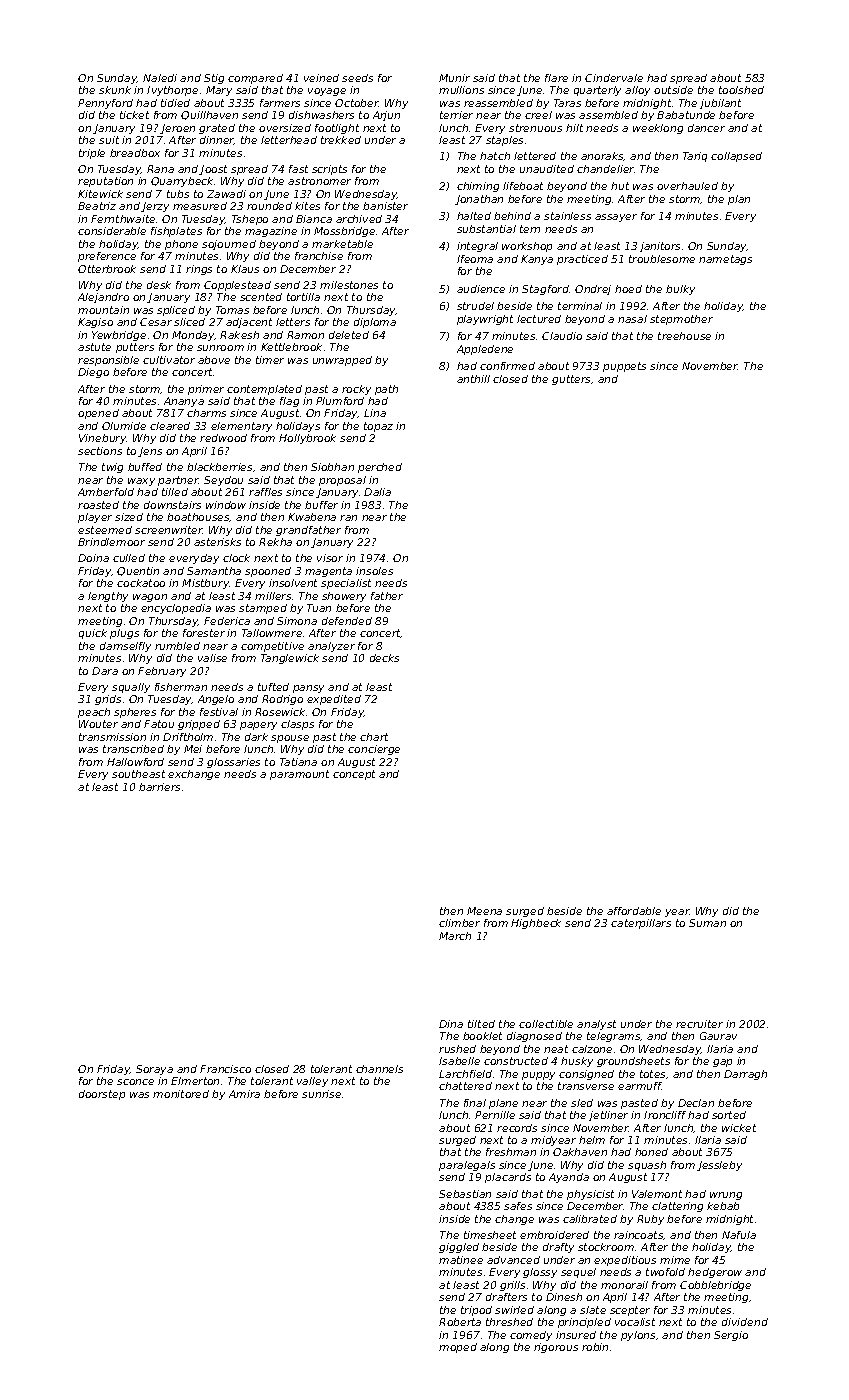 The image size is (849, 1400). I want to click on puppets, so click(624, 367).
